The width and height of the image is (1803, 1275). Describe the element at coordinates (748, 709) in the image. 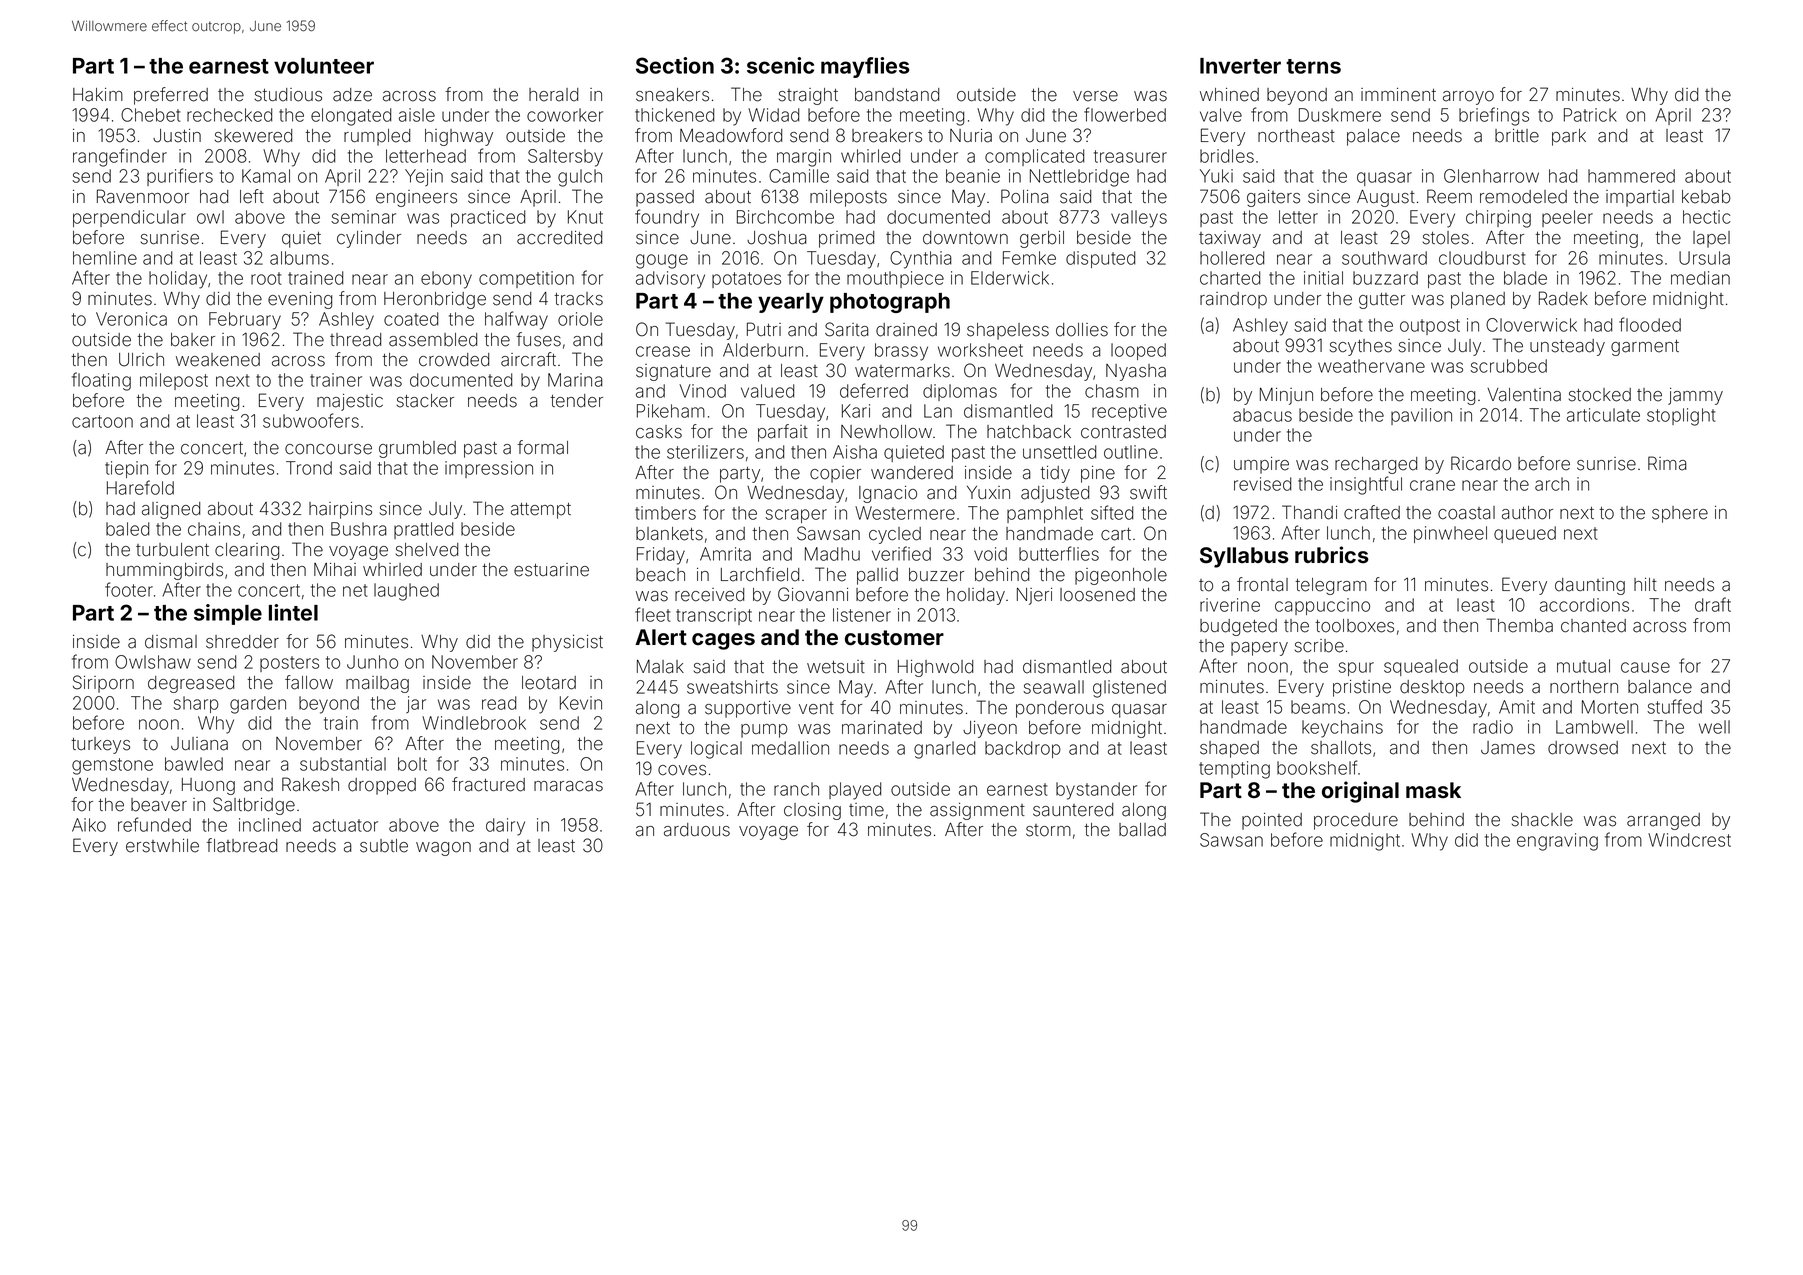

I see `supportive` at that location.
